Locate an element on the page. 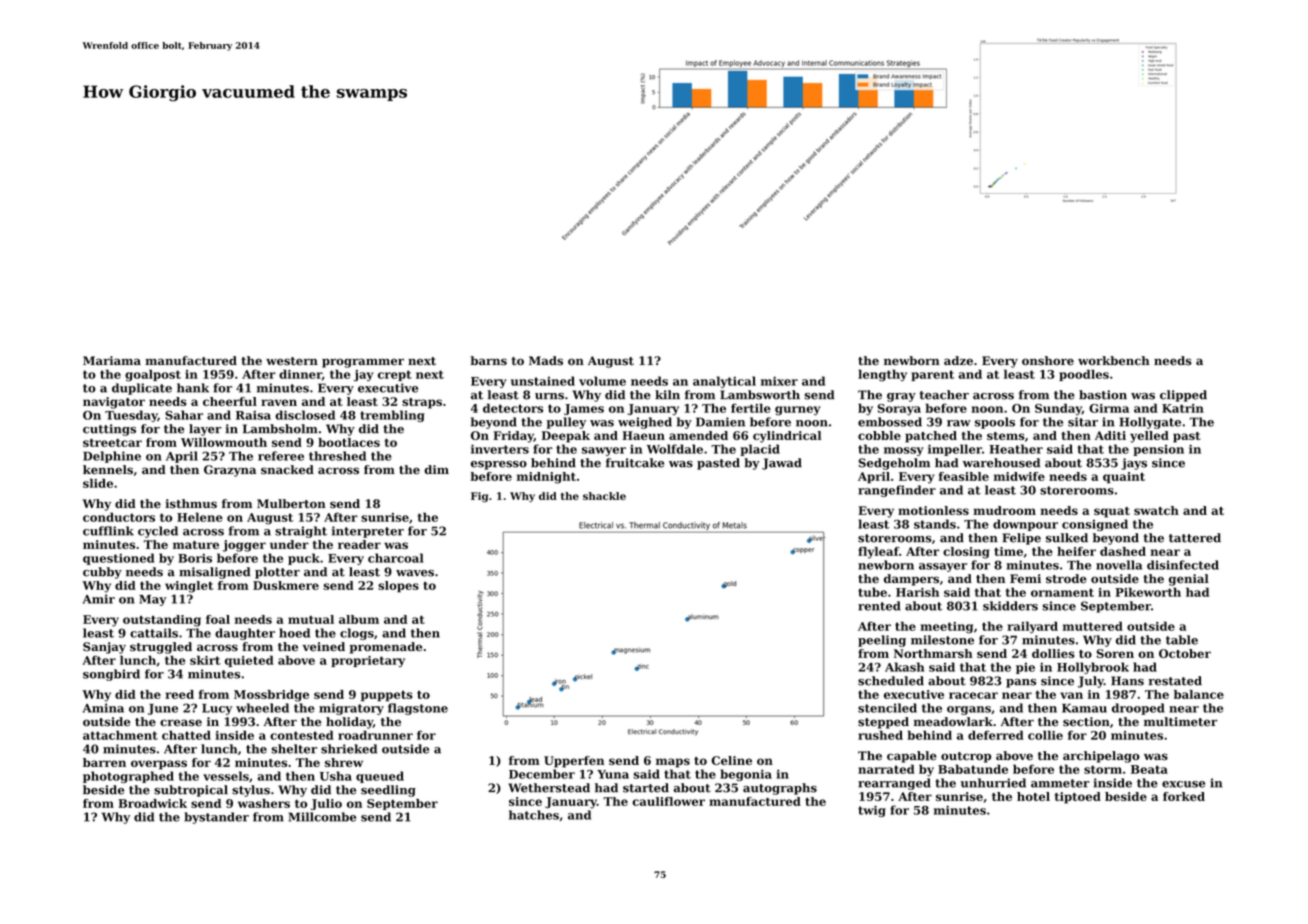 Image resolution: width=1308 pixels, height=924 pixels. Mads is located at coordinates (546, 361).
